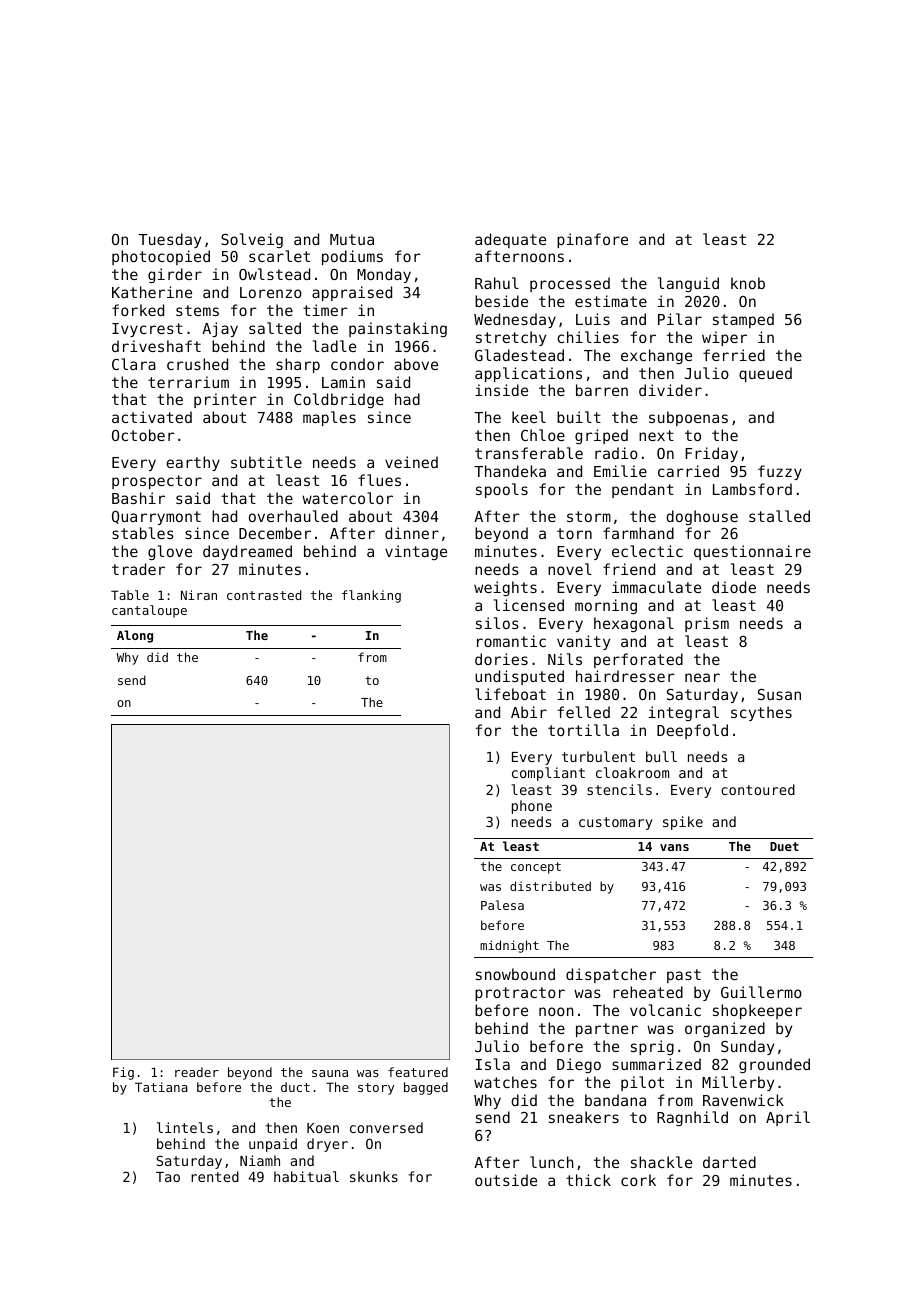 The width and height of the document is (924, 1308). What do you see at coordinates (601, 436) in the document?
I see `griped` at bounding box center [601, 436].
